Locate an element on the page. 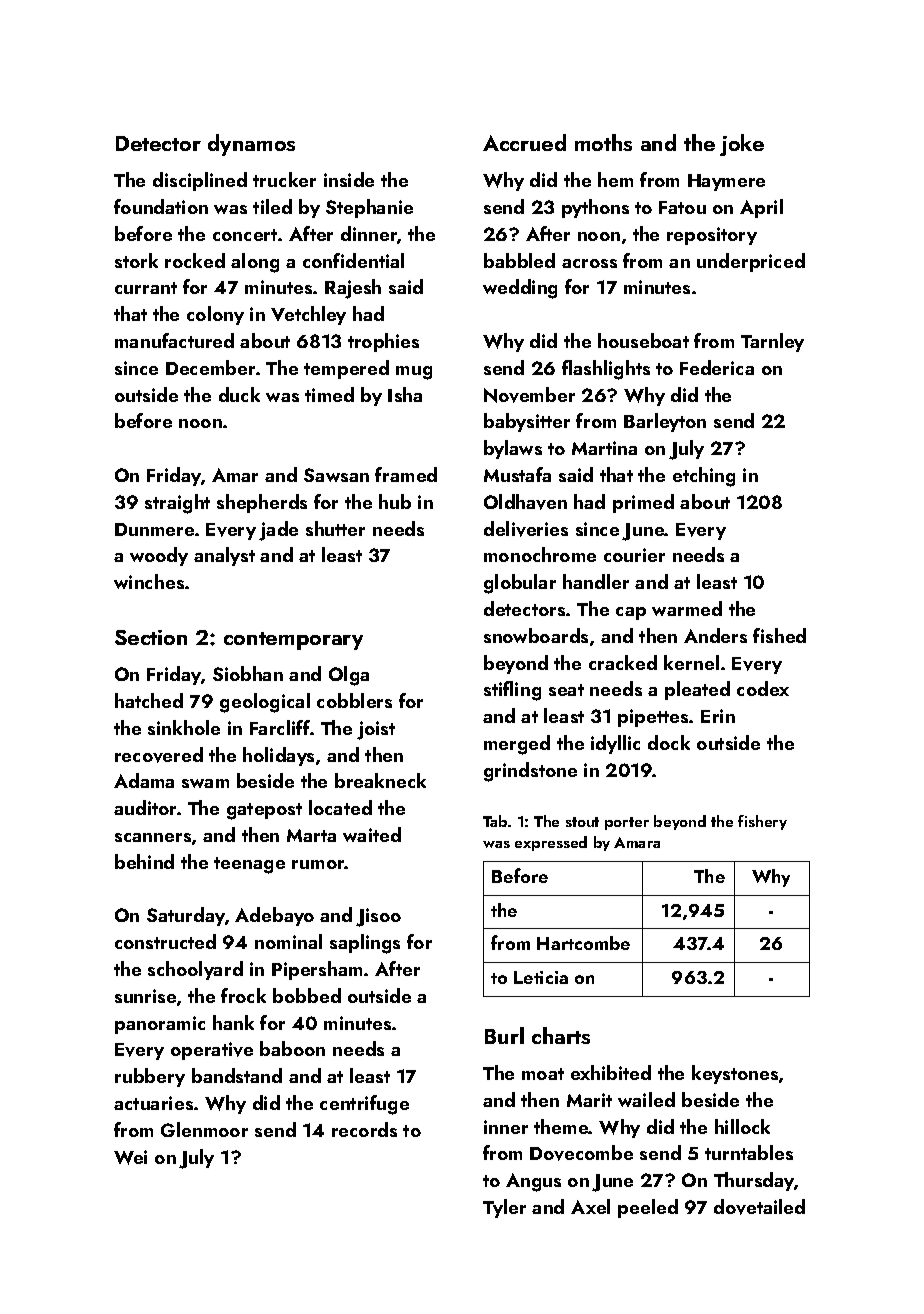  records is located at coordinates (364, 1129).
